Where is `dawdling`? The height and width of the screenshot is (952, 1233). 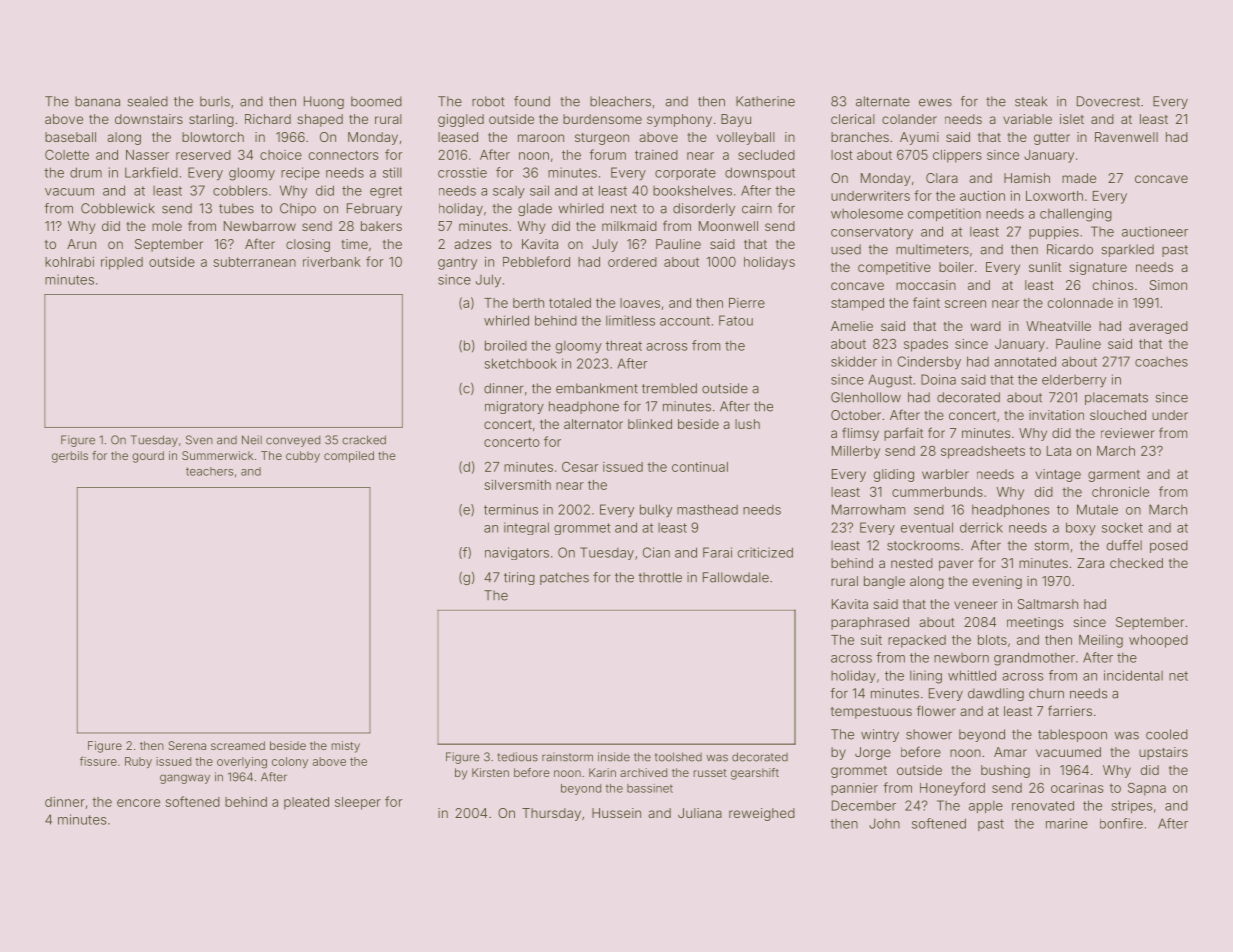 dawdling is located at coordinates (996, 694).
